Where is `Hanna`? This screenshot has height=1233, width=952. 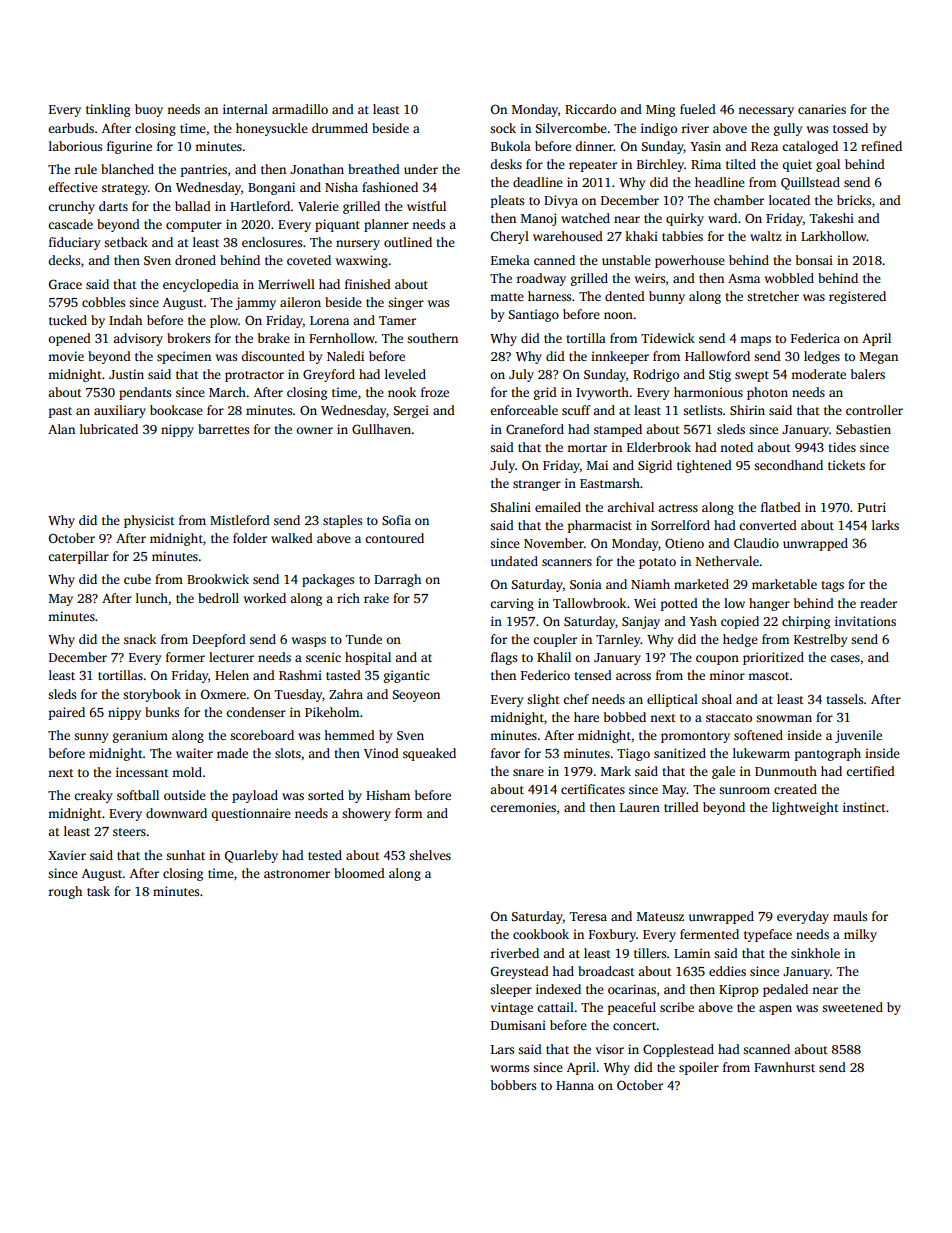
Hanna is located at coordinates (575, 1085).
